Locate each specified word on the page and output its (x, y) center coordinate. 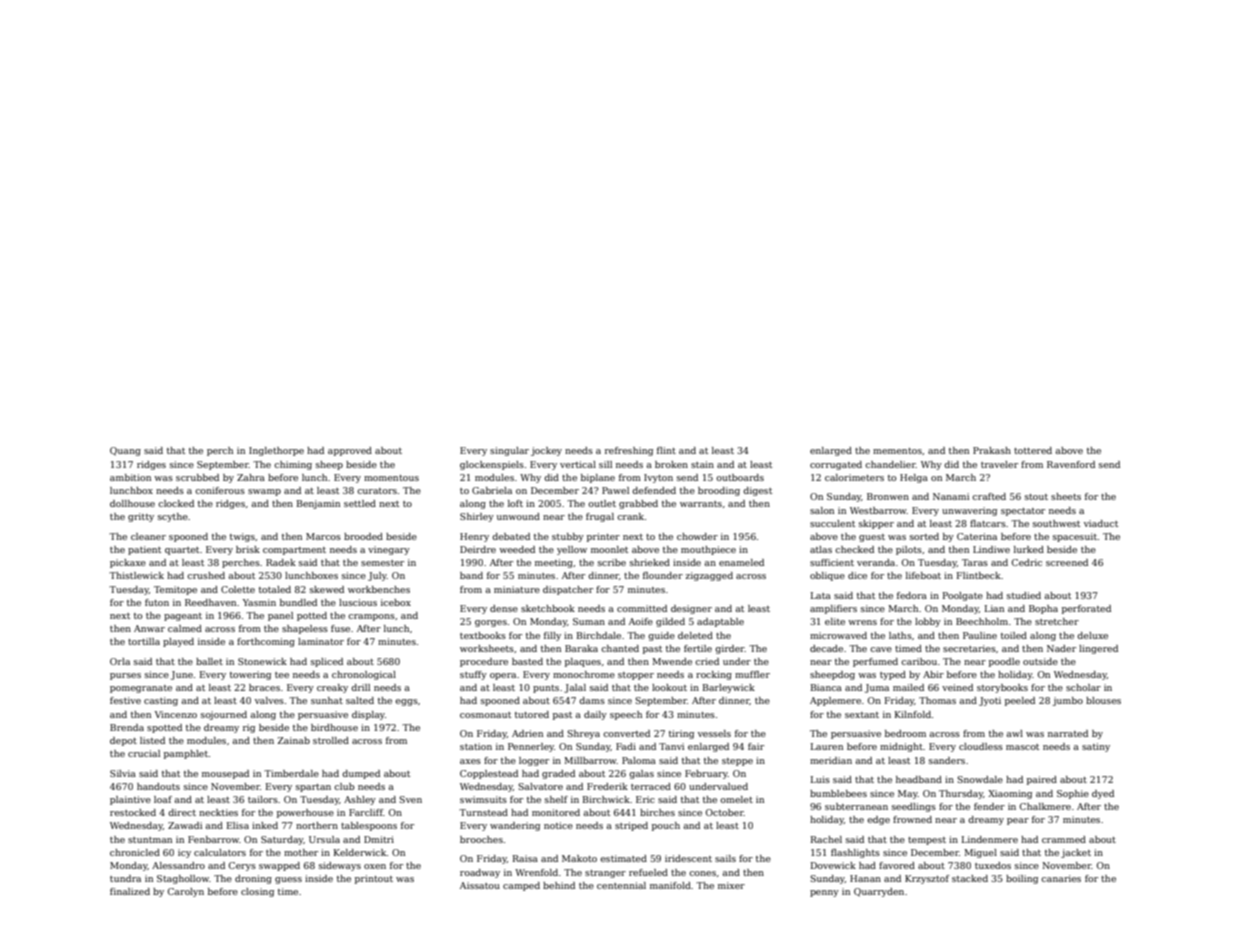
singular (509, 451)
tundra (125, 878)
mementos (897, 451)
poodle (1004, 662)
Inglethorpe (276, 451)
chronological (364, 675)
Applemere (835, 701)
